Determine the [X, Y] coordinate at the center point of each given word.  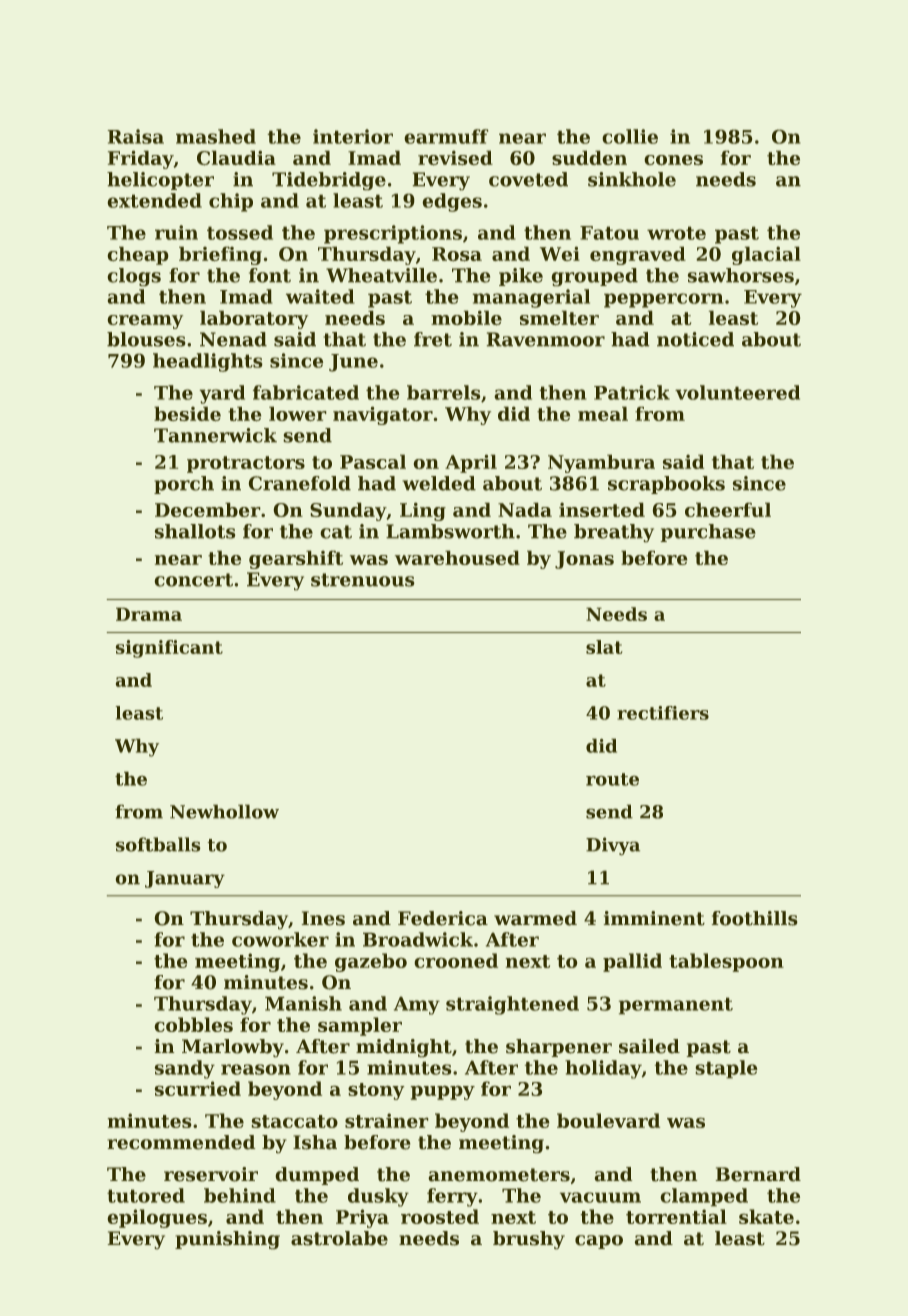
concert [193, 580]
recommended [181, 1142]
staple [726, 1069]
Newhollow [224, 811]
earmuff [446, 136]
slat [604, 647]
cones [673, 160]
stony [376, 1091]
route [612, 779]
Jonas [584, 560]
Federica [443, 918]
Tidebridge [329, 181]
